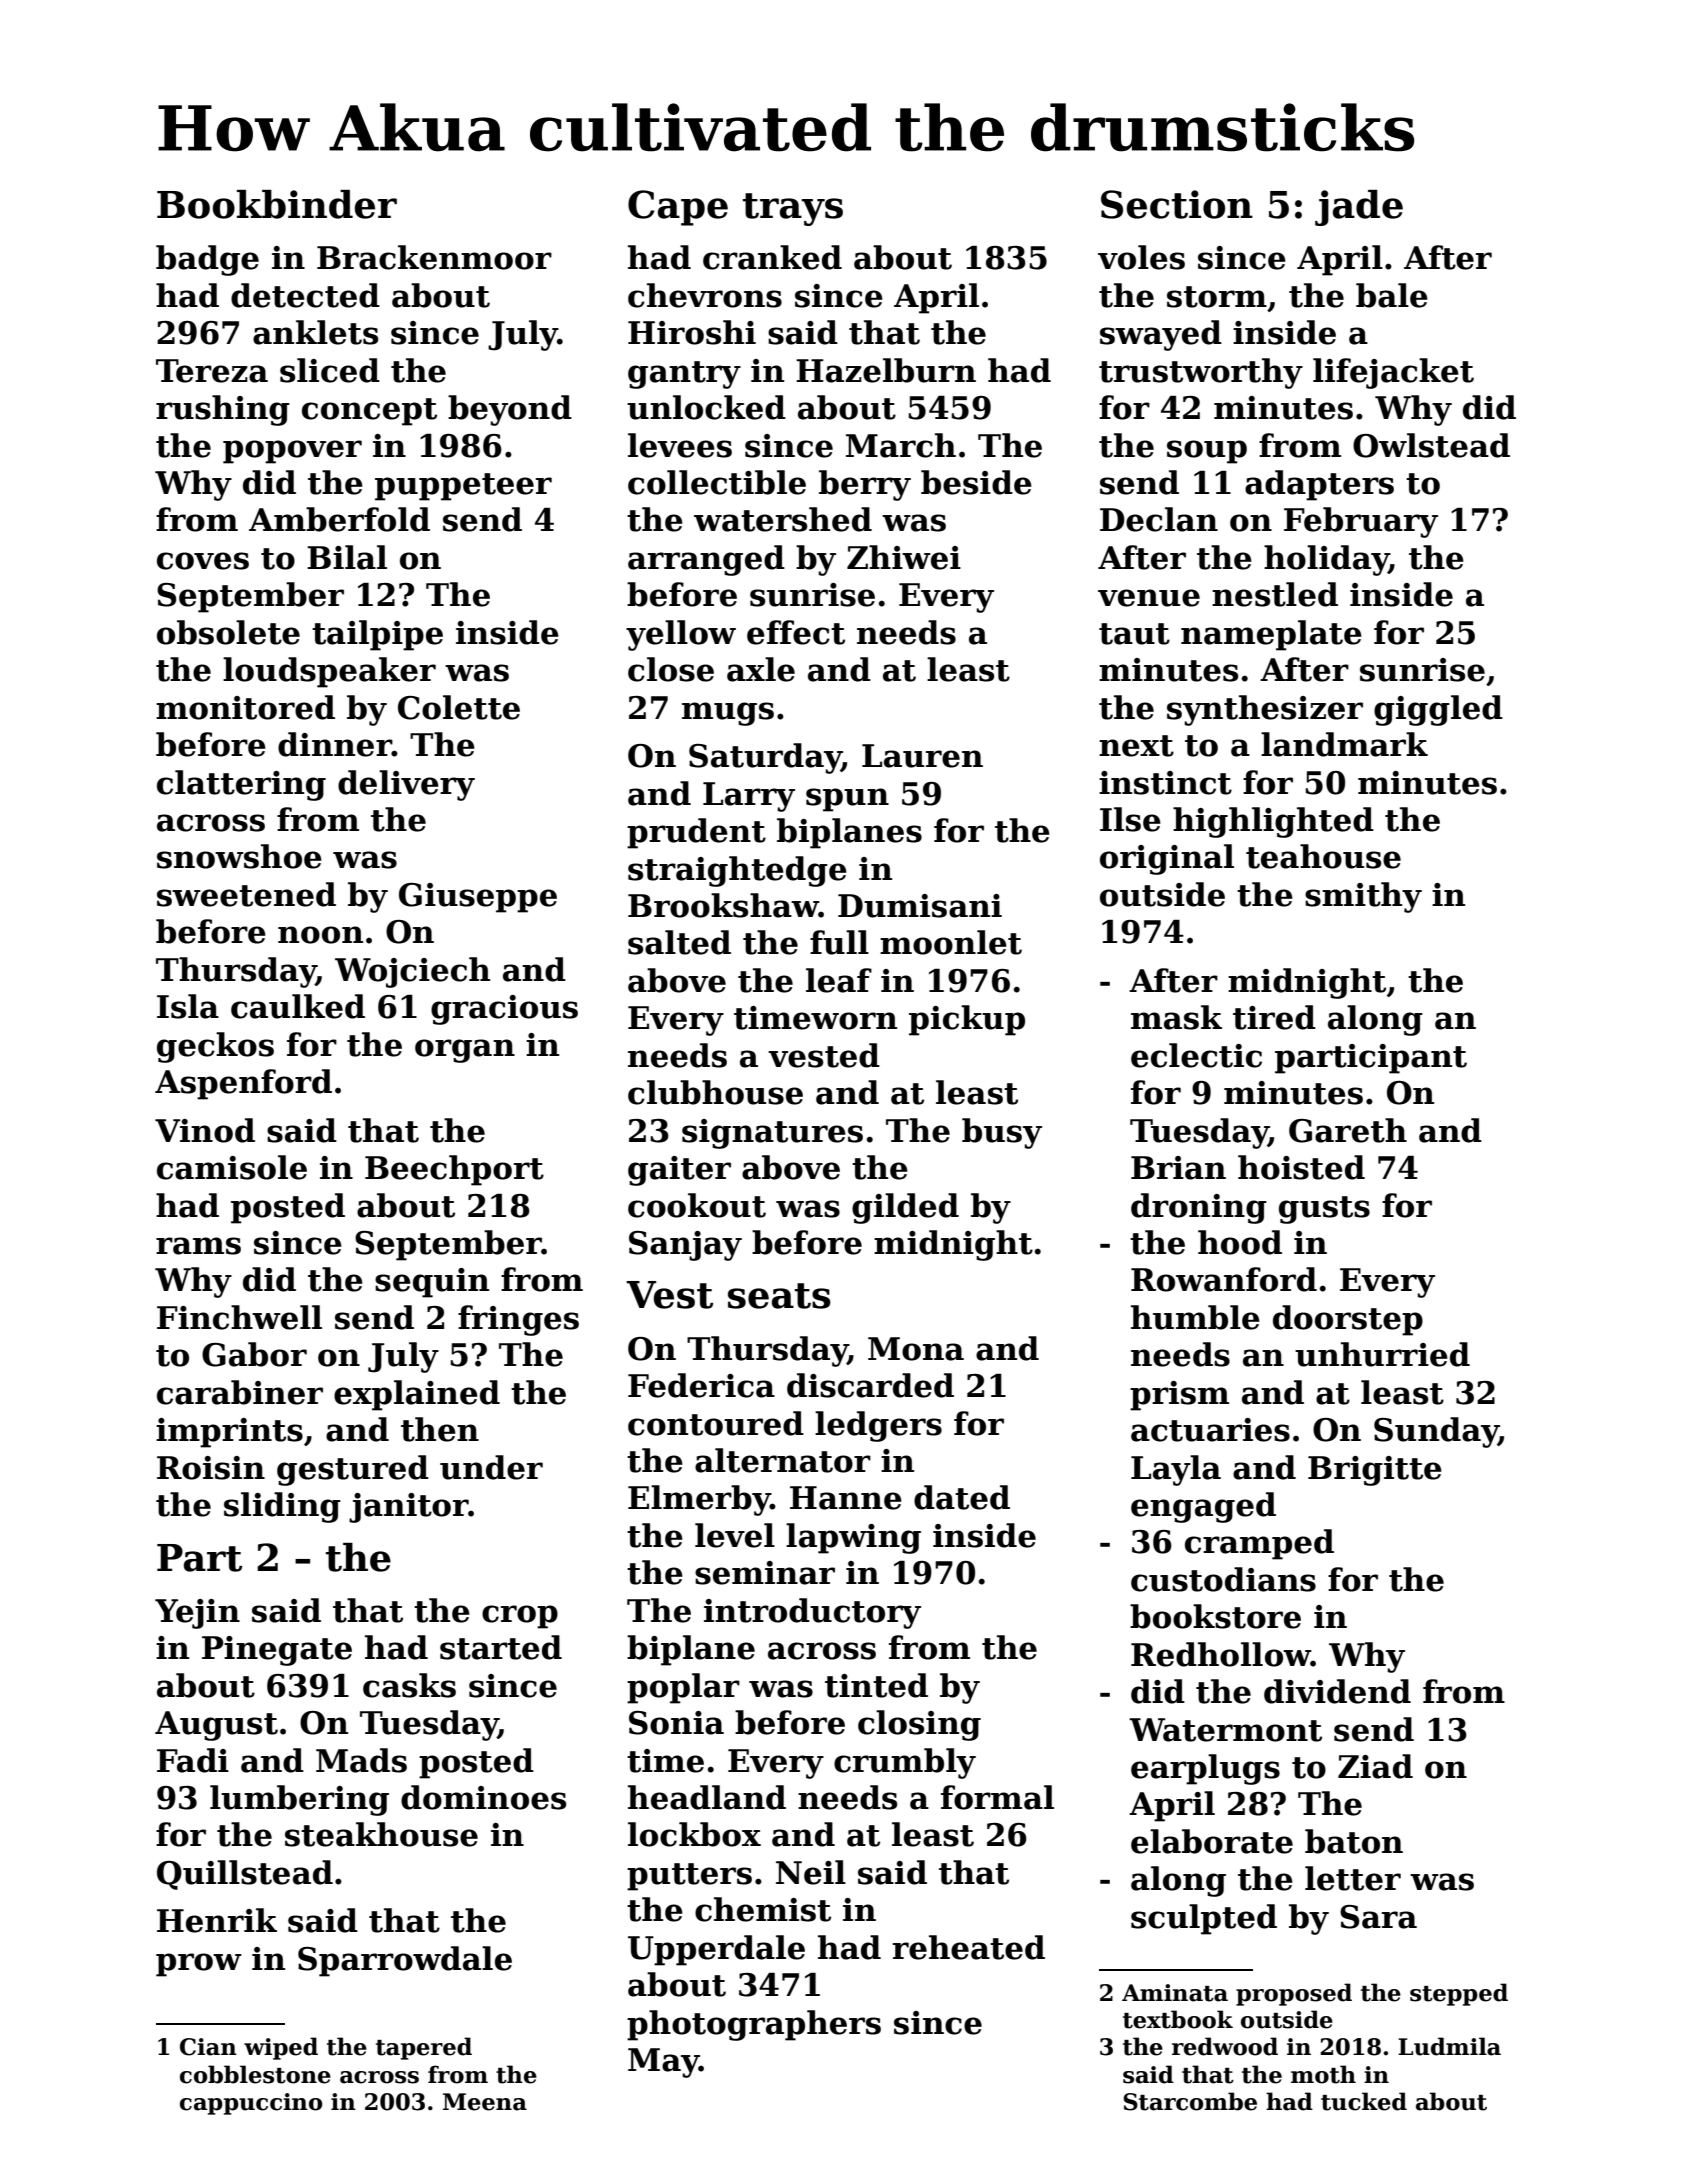 The image size is (1683, 2178). What do you see at coordinates (254, 1354) in the document?
I see `Gabor` at bounding box center [254, 1354].
